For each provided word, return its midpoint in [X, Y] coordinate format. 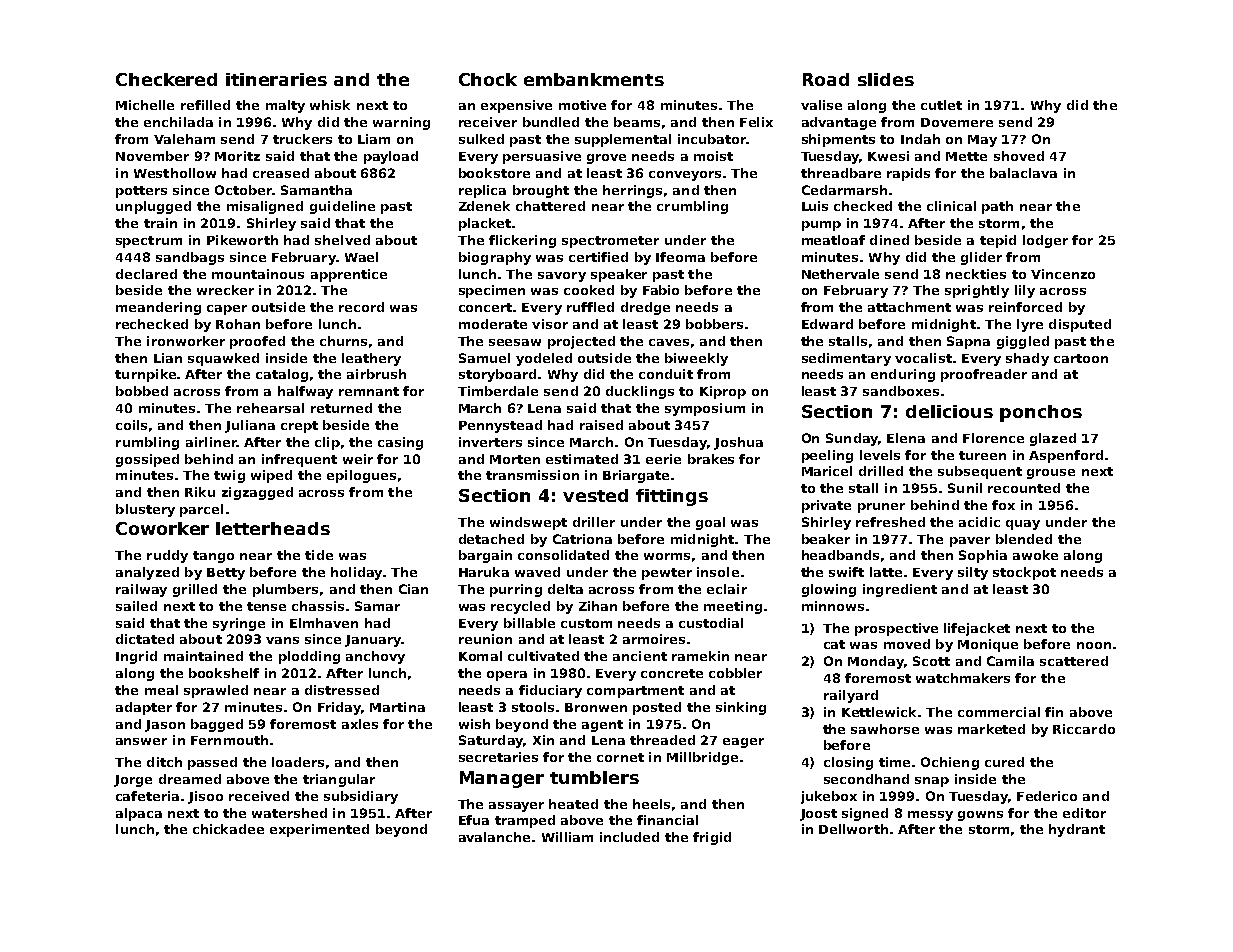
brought [541, 191]
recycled [520, 607]
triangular [339, 780]
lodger [1045, 241]
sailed [136, 606]
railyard [851, 696]
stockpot [1024, 573]
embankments [594, 79]
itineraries [276, 79]
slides [886, 79]
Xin [543, 740]
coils [131, 425]
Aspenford [1066, 456]
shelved [342, 240]
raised [601, 425]
